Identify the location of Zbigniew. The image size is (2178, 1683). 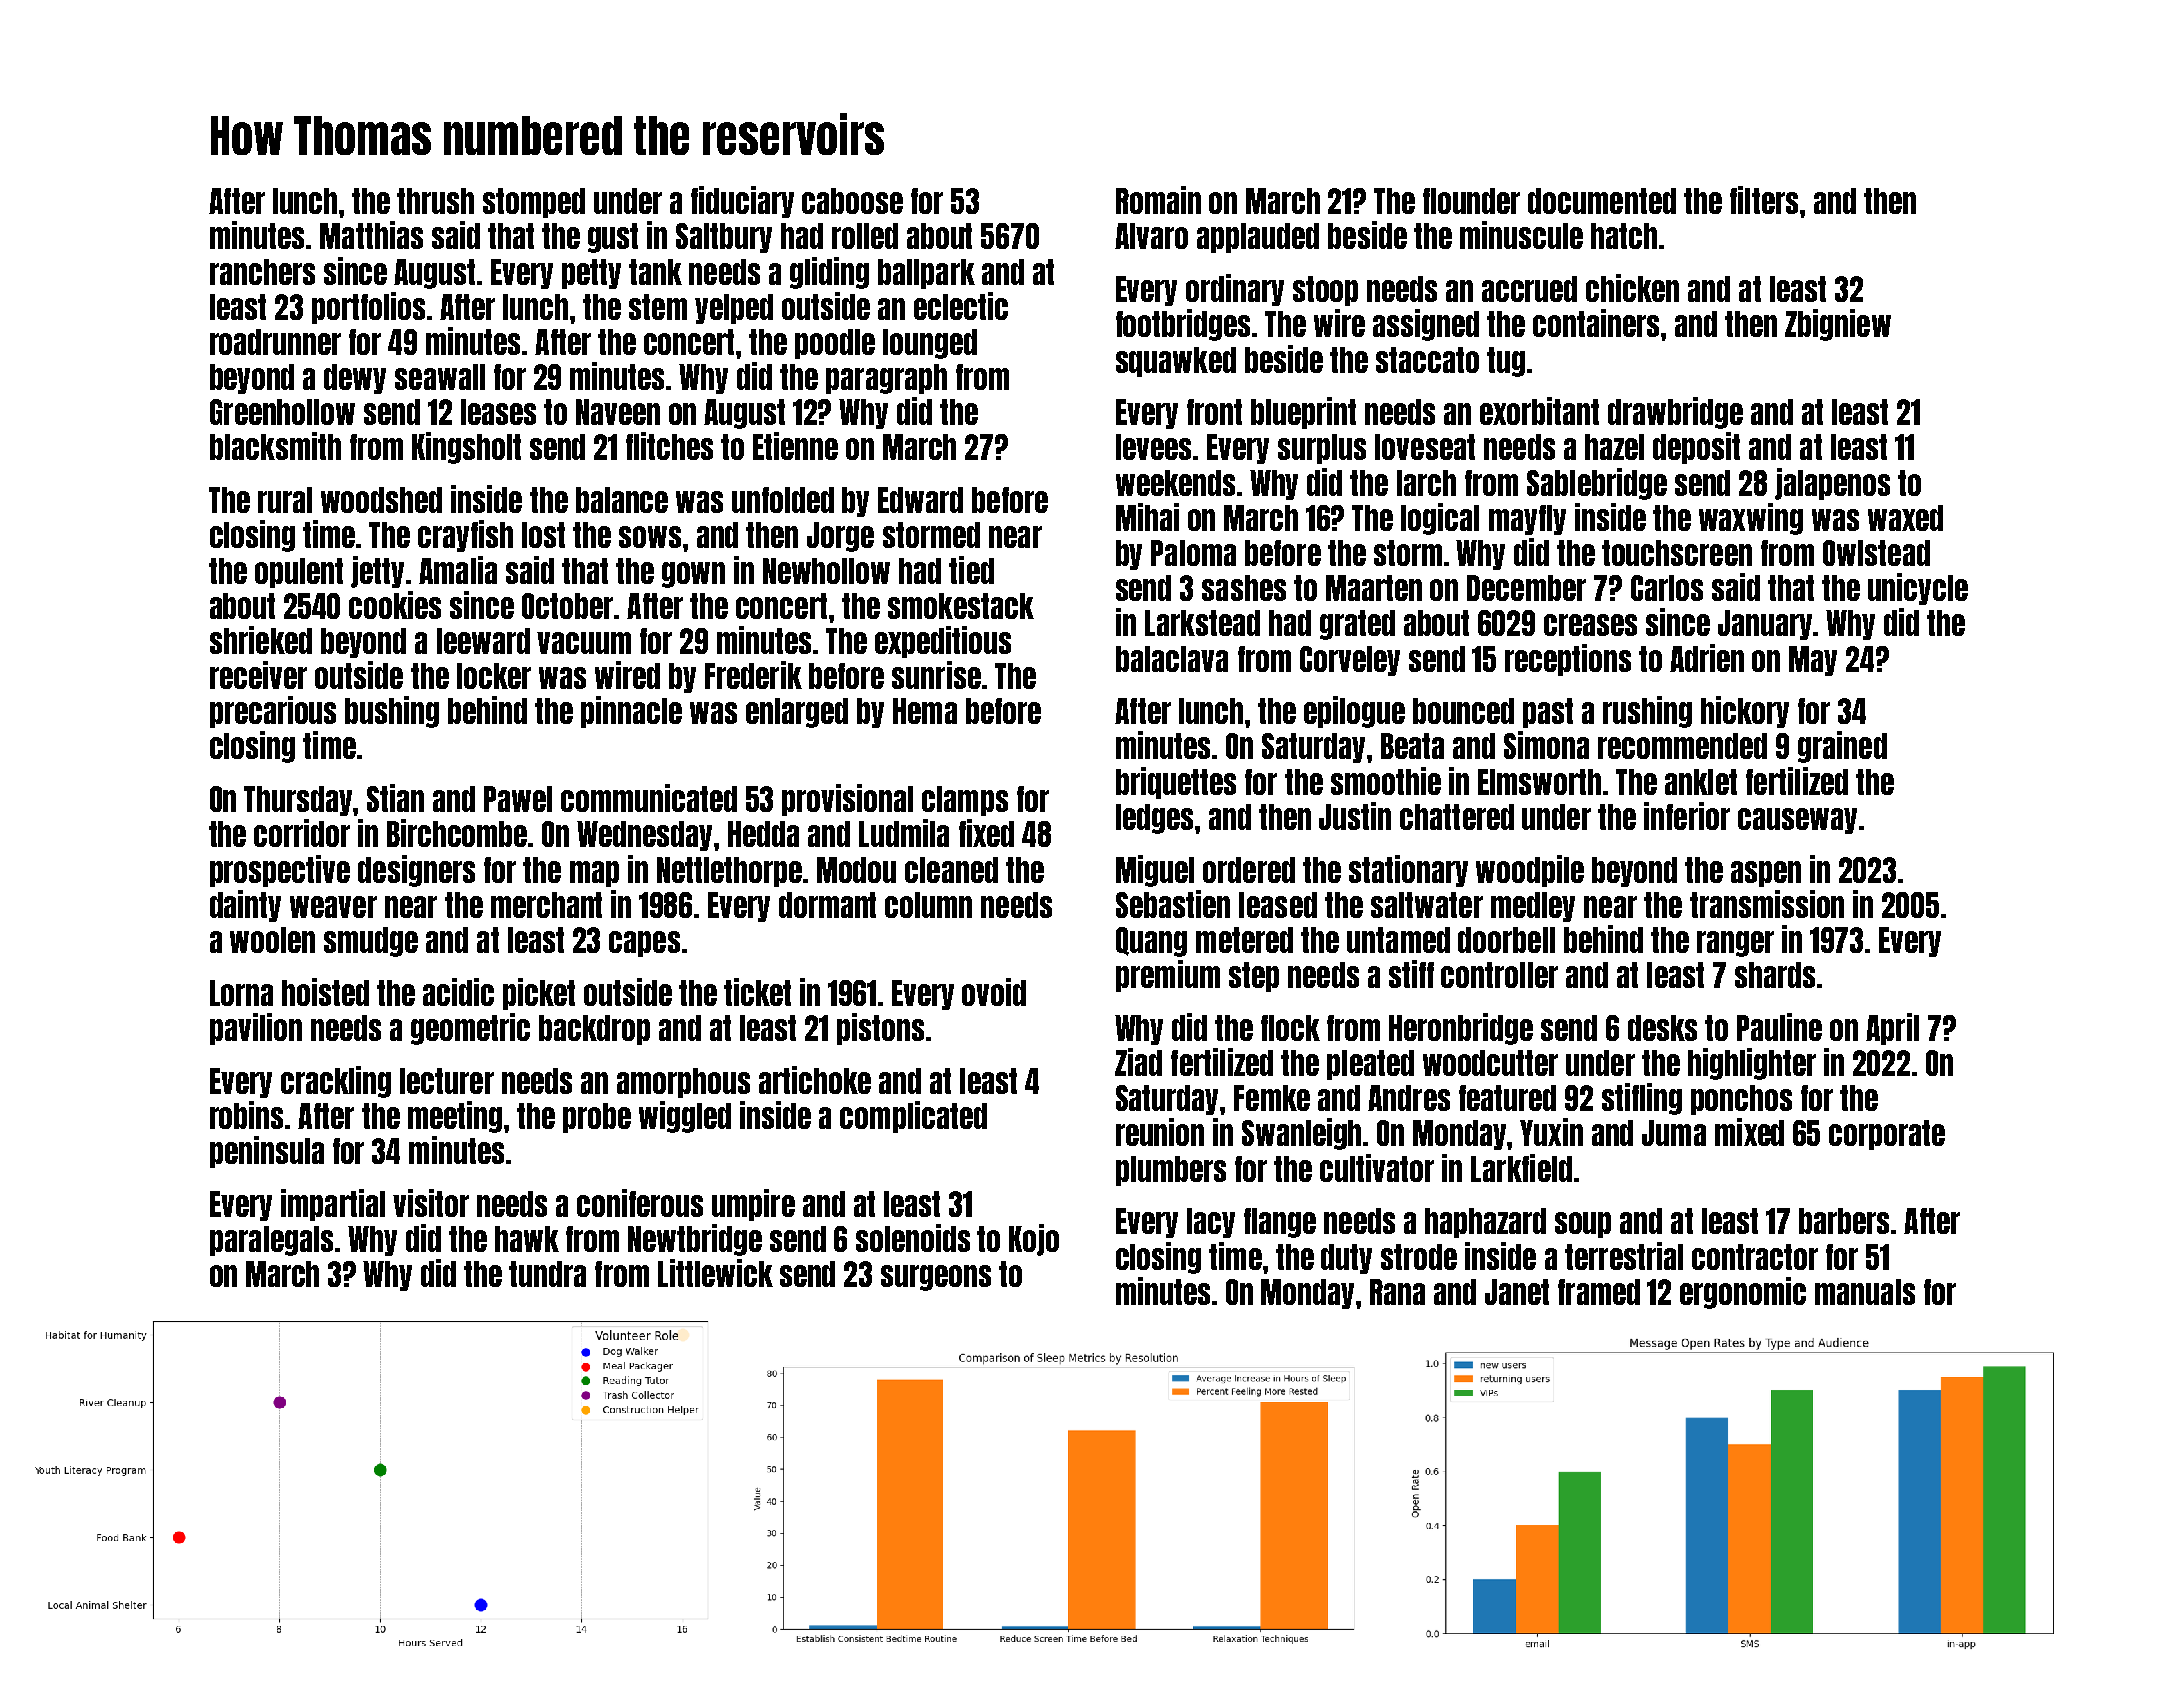
(1838, 325).
